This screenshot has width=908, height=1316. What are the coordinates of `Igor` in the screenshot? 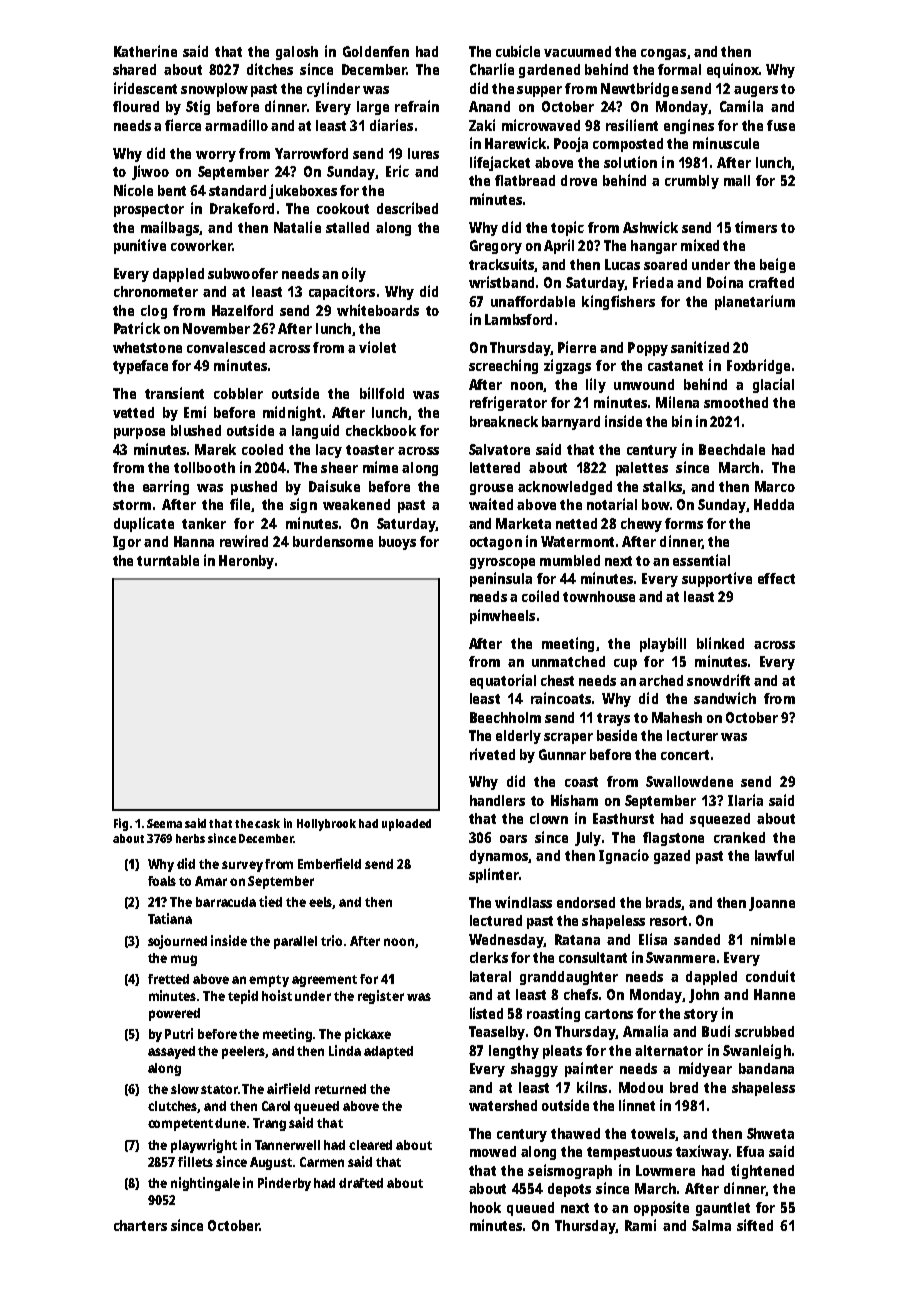 It's located at (127, 543).
